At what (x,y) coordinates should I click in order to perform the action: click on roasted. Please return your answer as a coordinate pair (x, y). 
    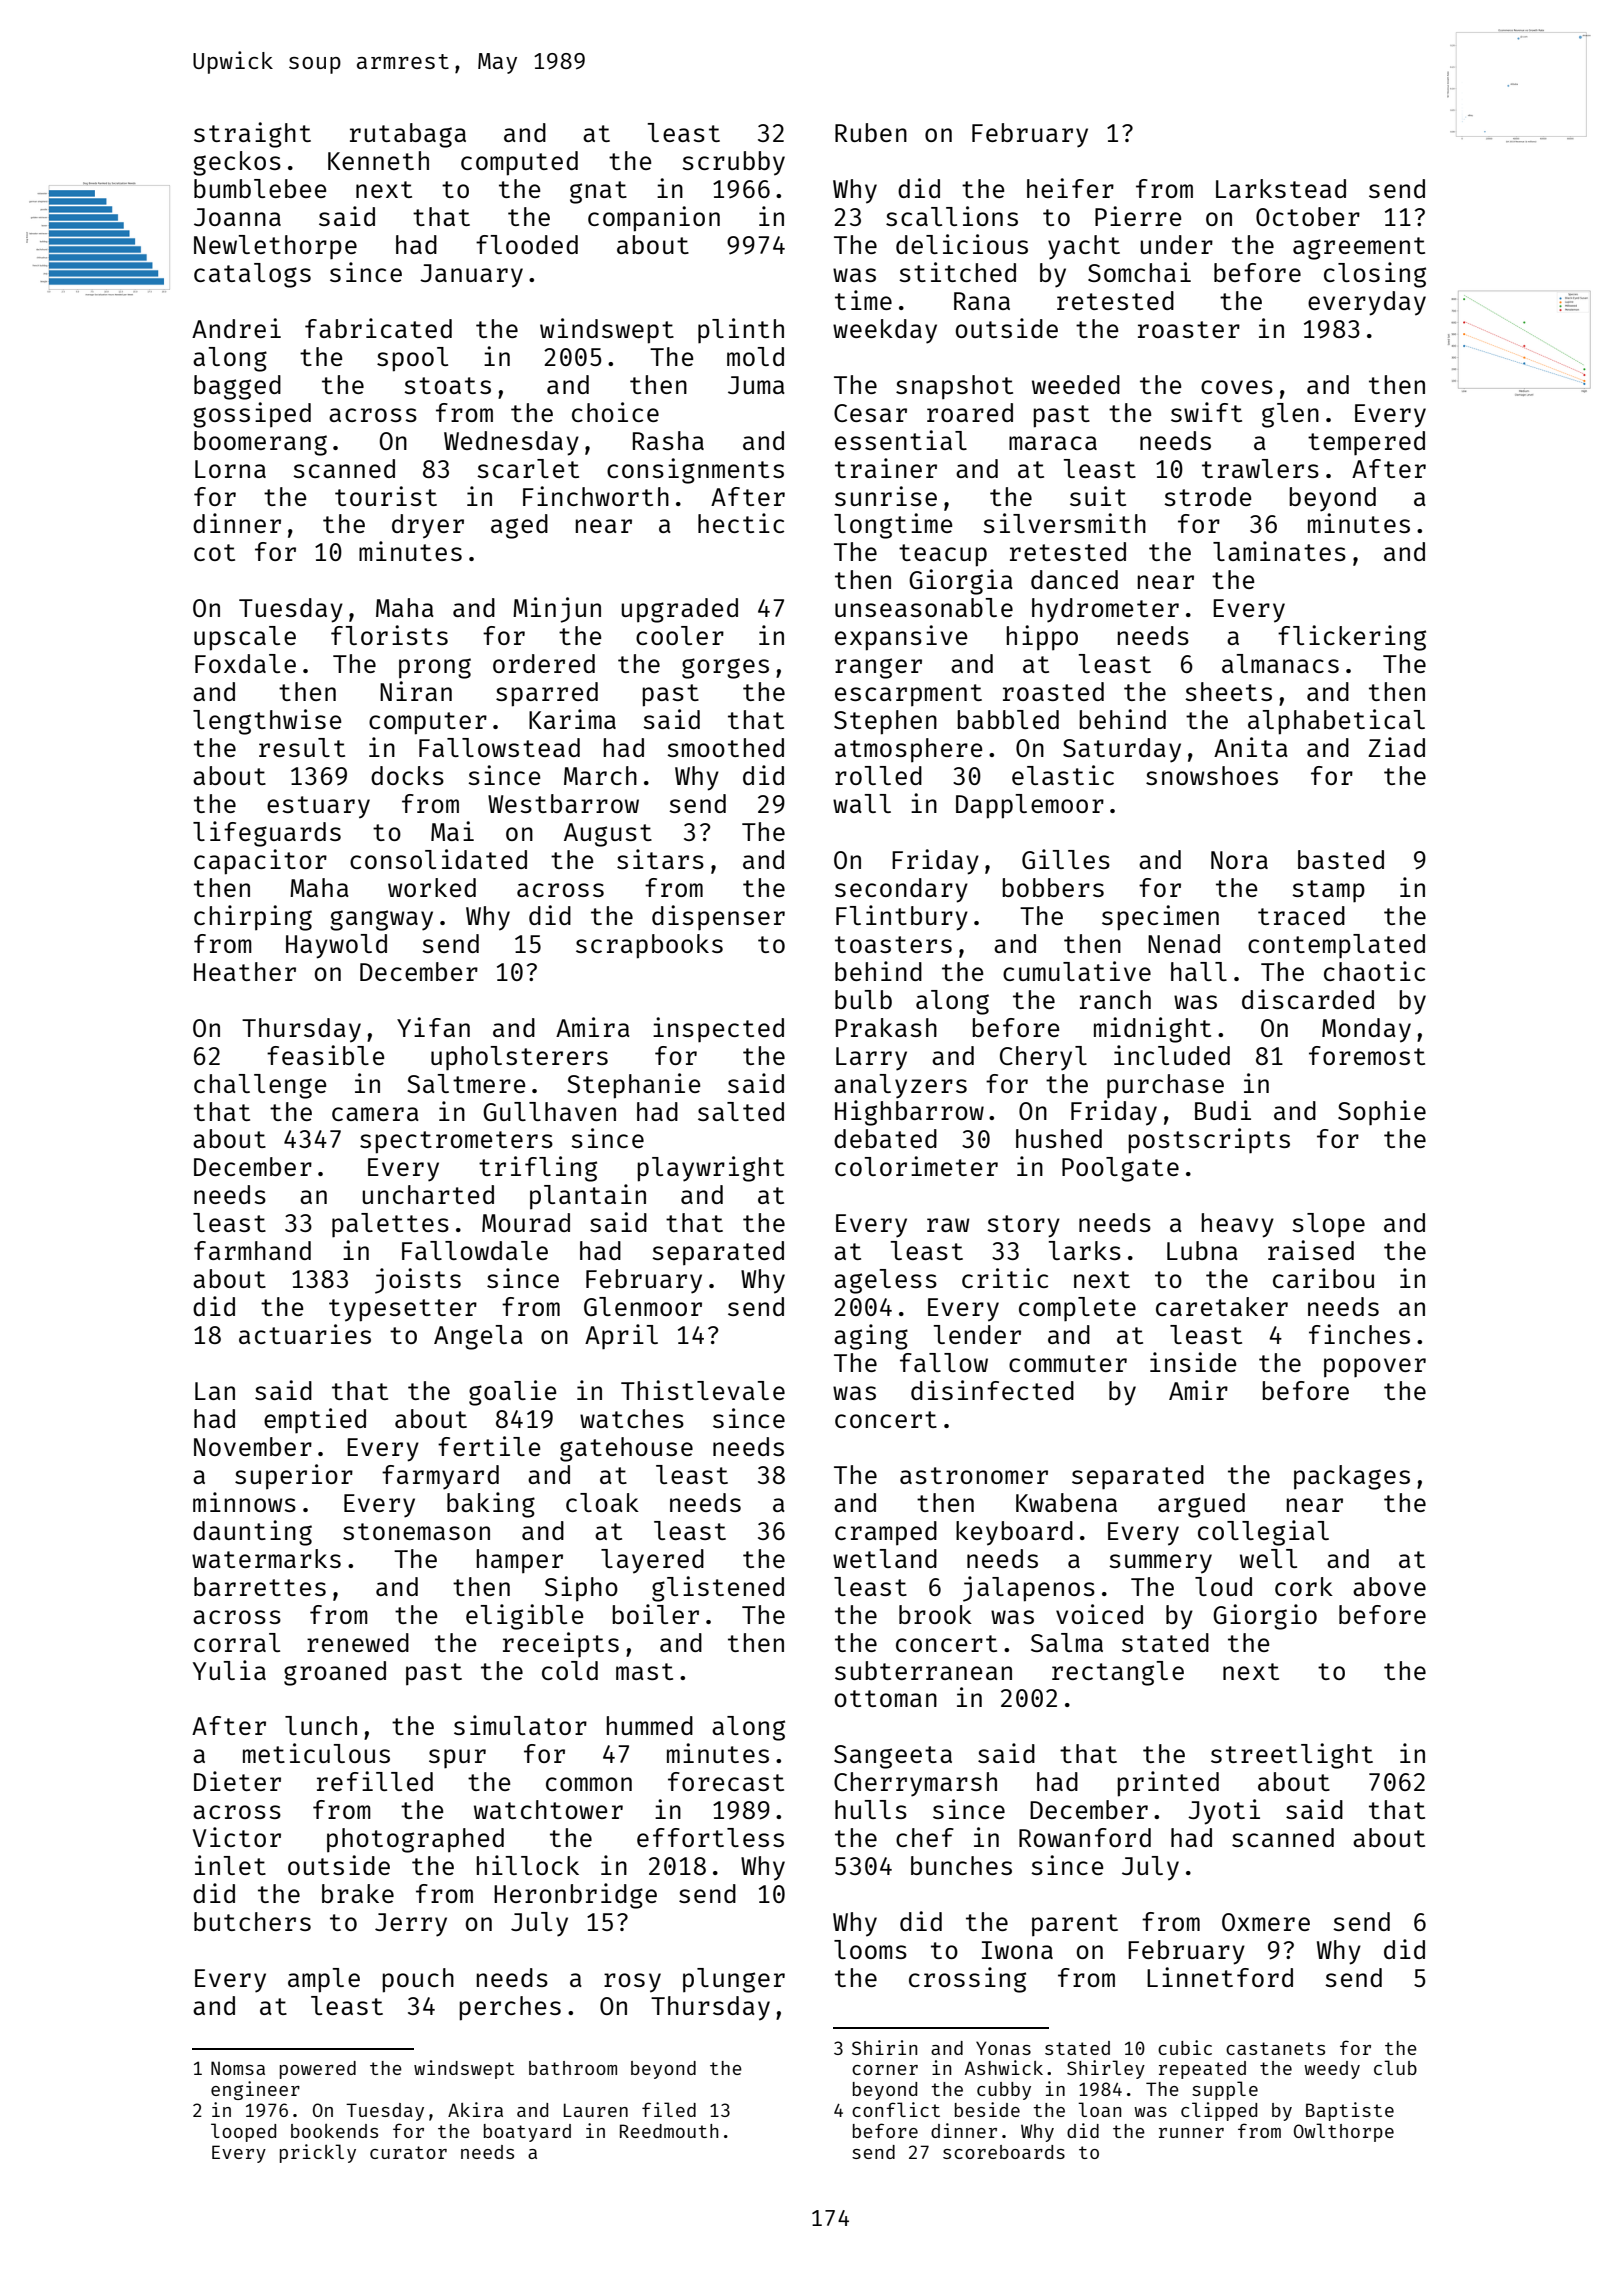
    Looking at the image, I should click on (1053, 691).
